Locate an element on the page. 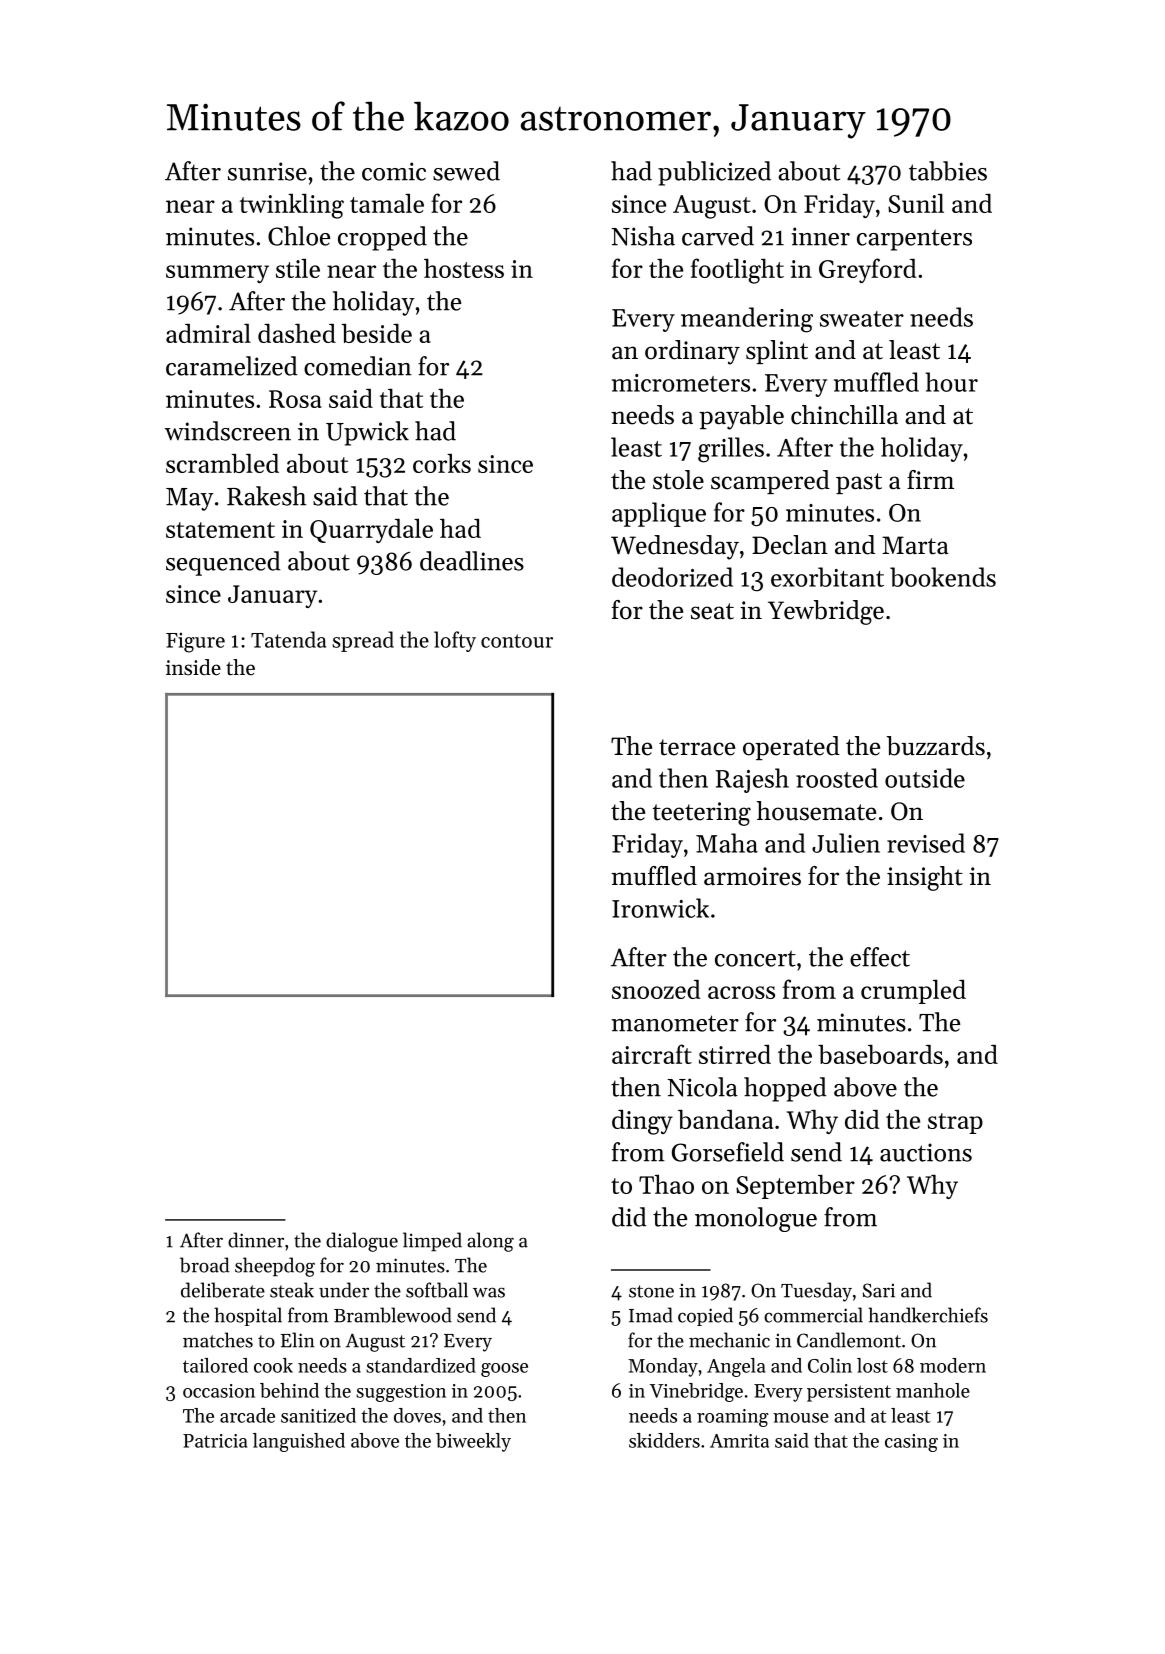  Upwick is located at coordinates (367, 433).
